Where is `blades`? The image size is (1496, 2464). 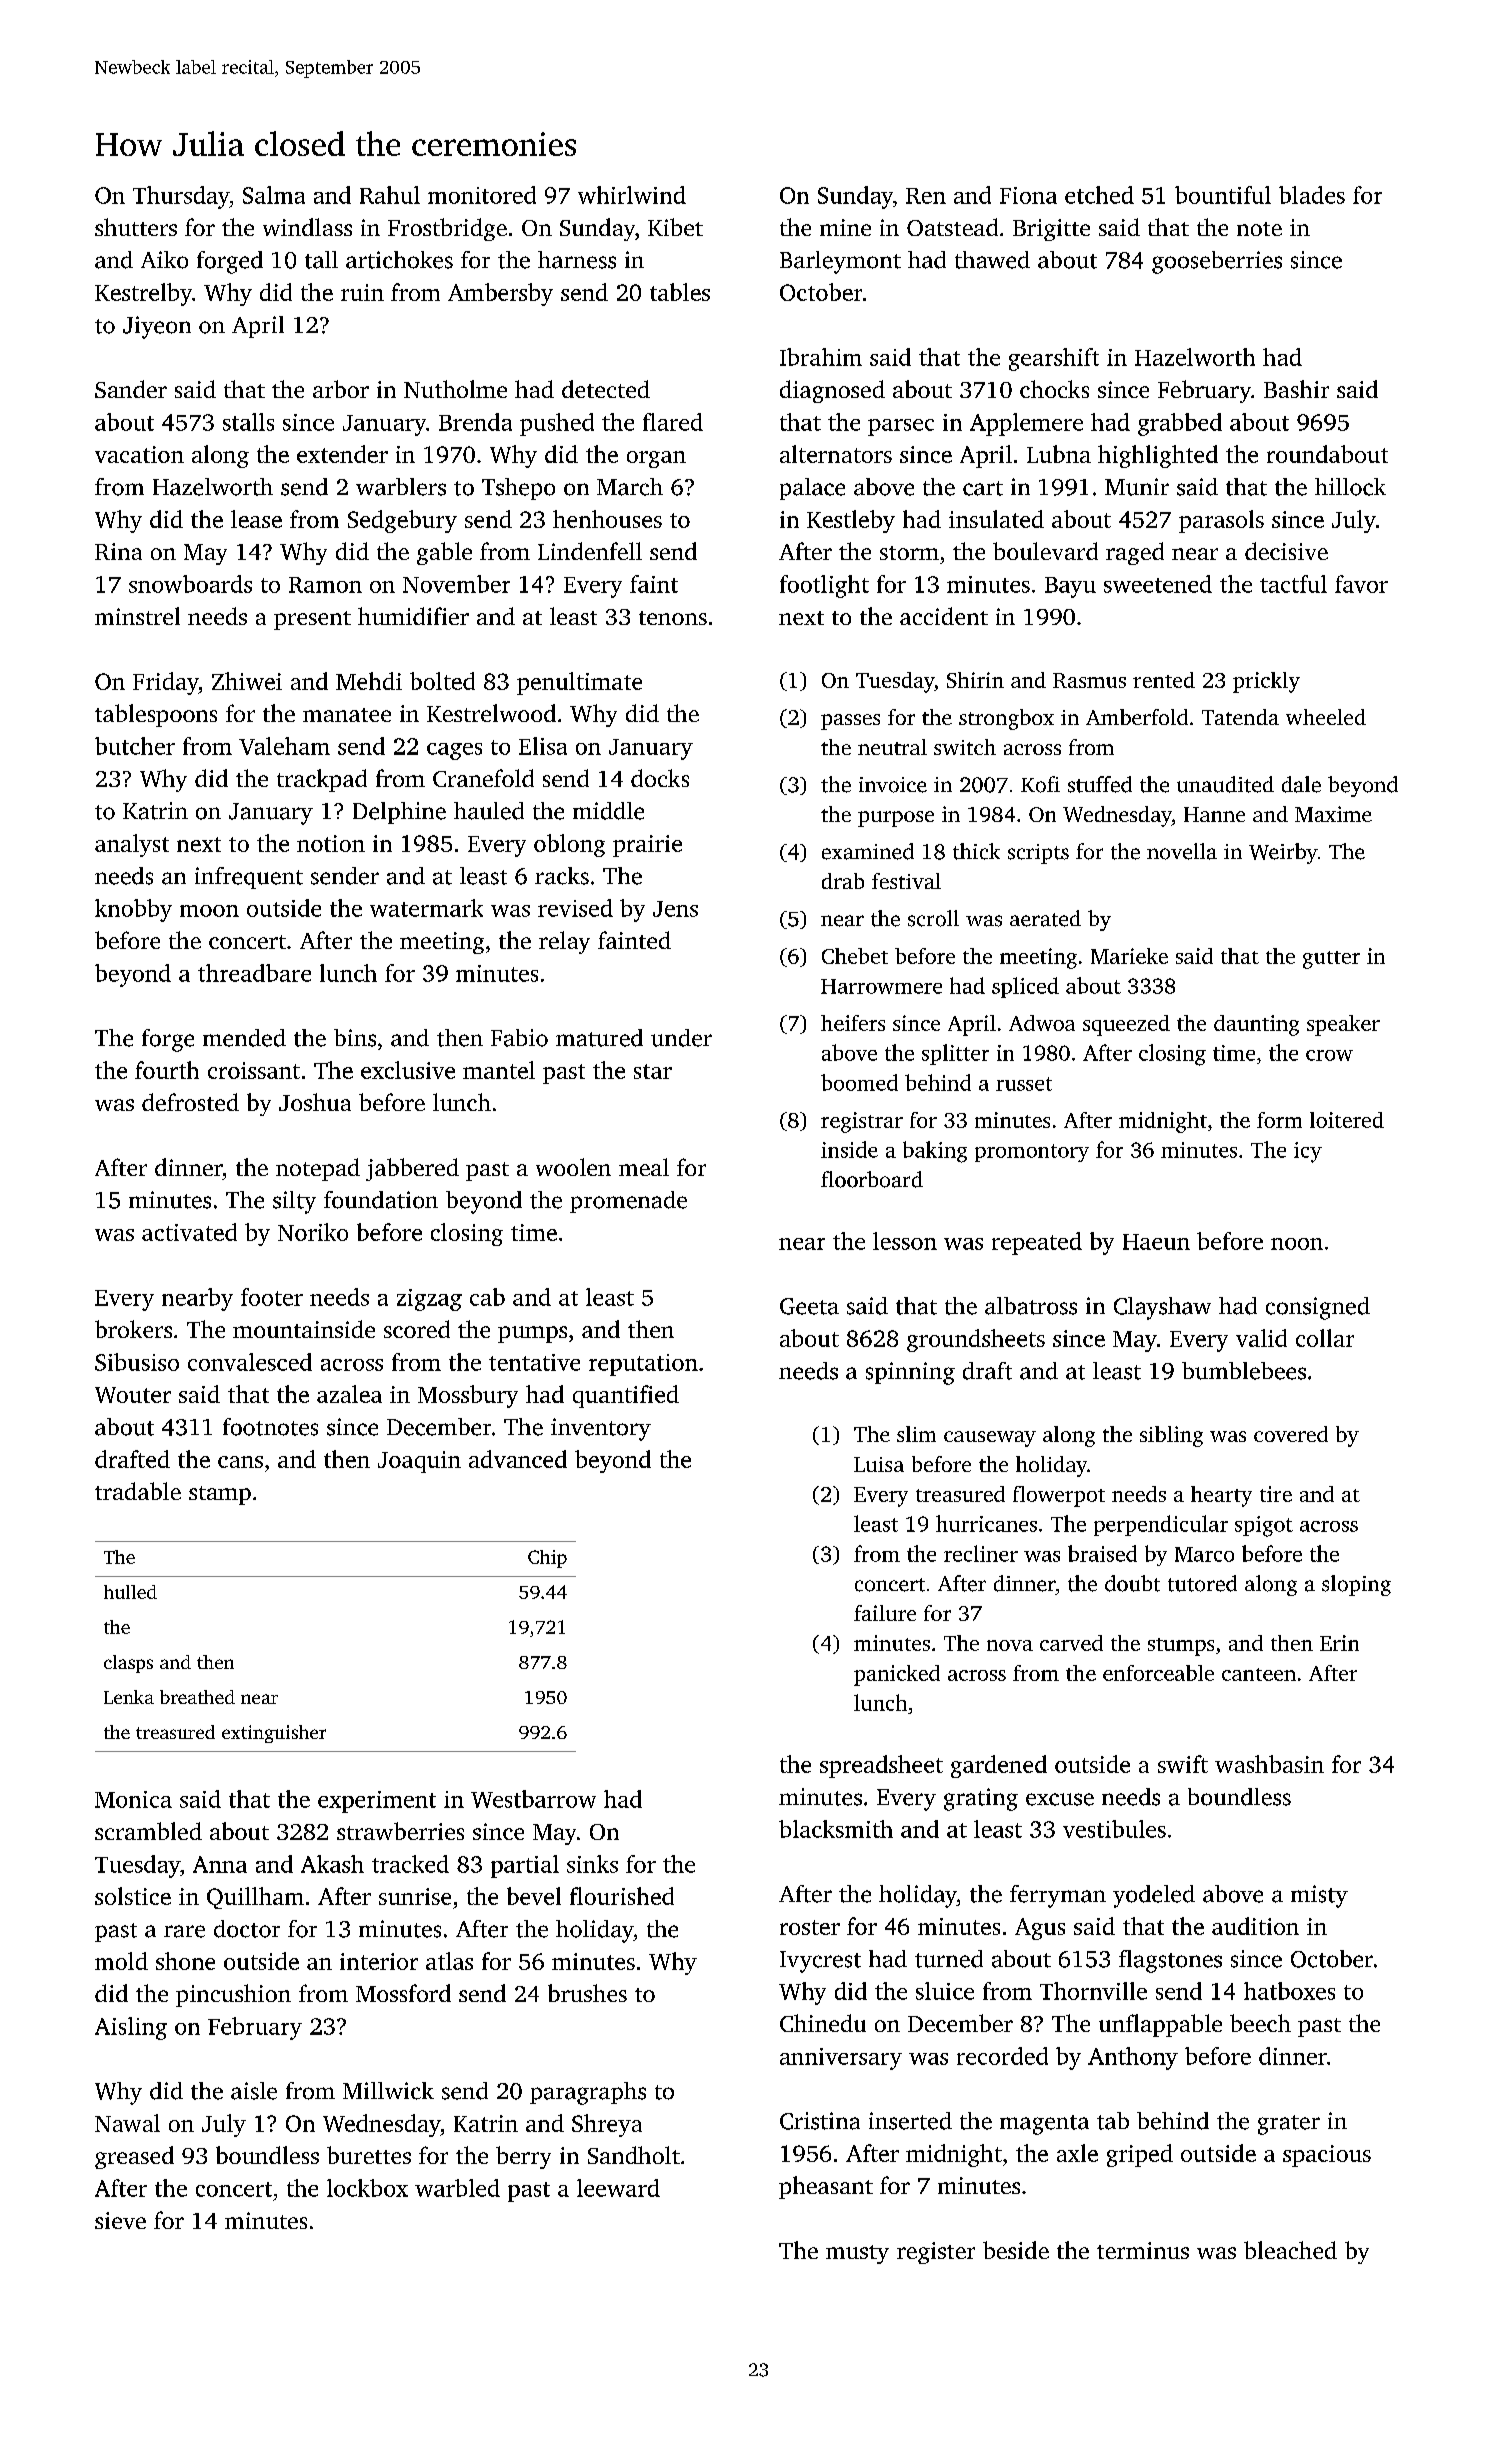
blades is located at coordinates (1312, 195).
